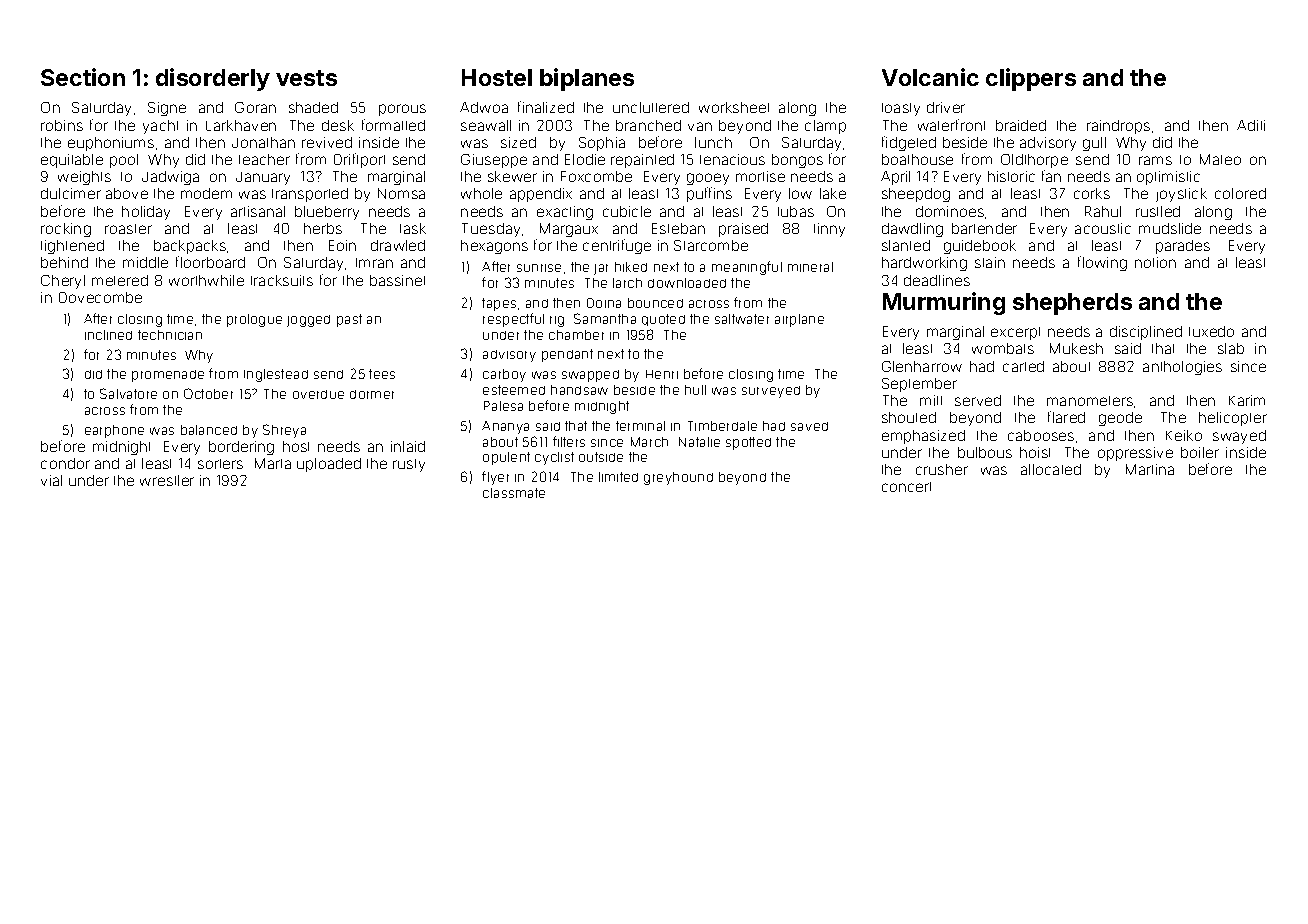 The image size is (1308, 924). I want to click on respectful, so click(513, 320).
